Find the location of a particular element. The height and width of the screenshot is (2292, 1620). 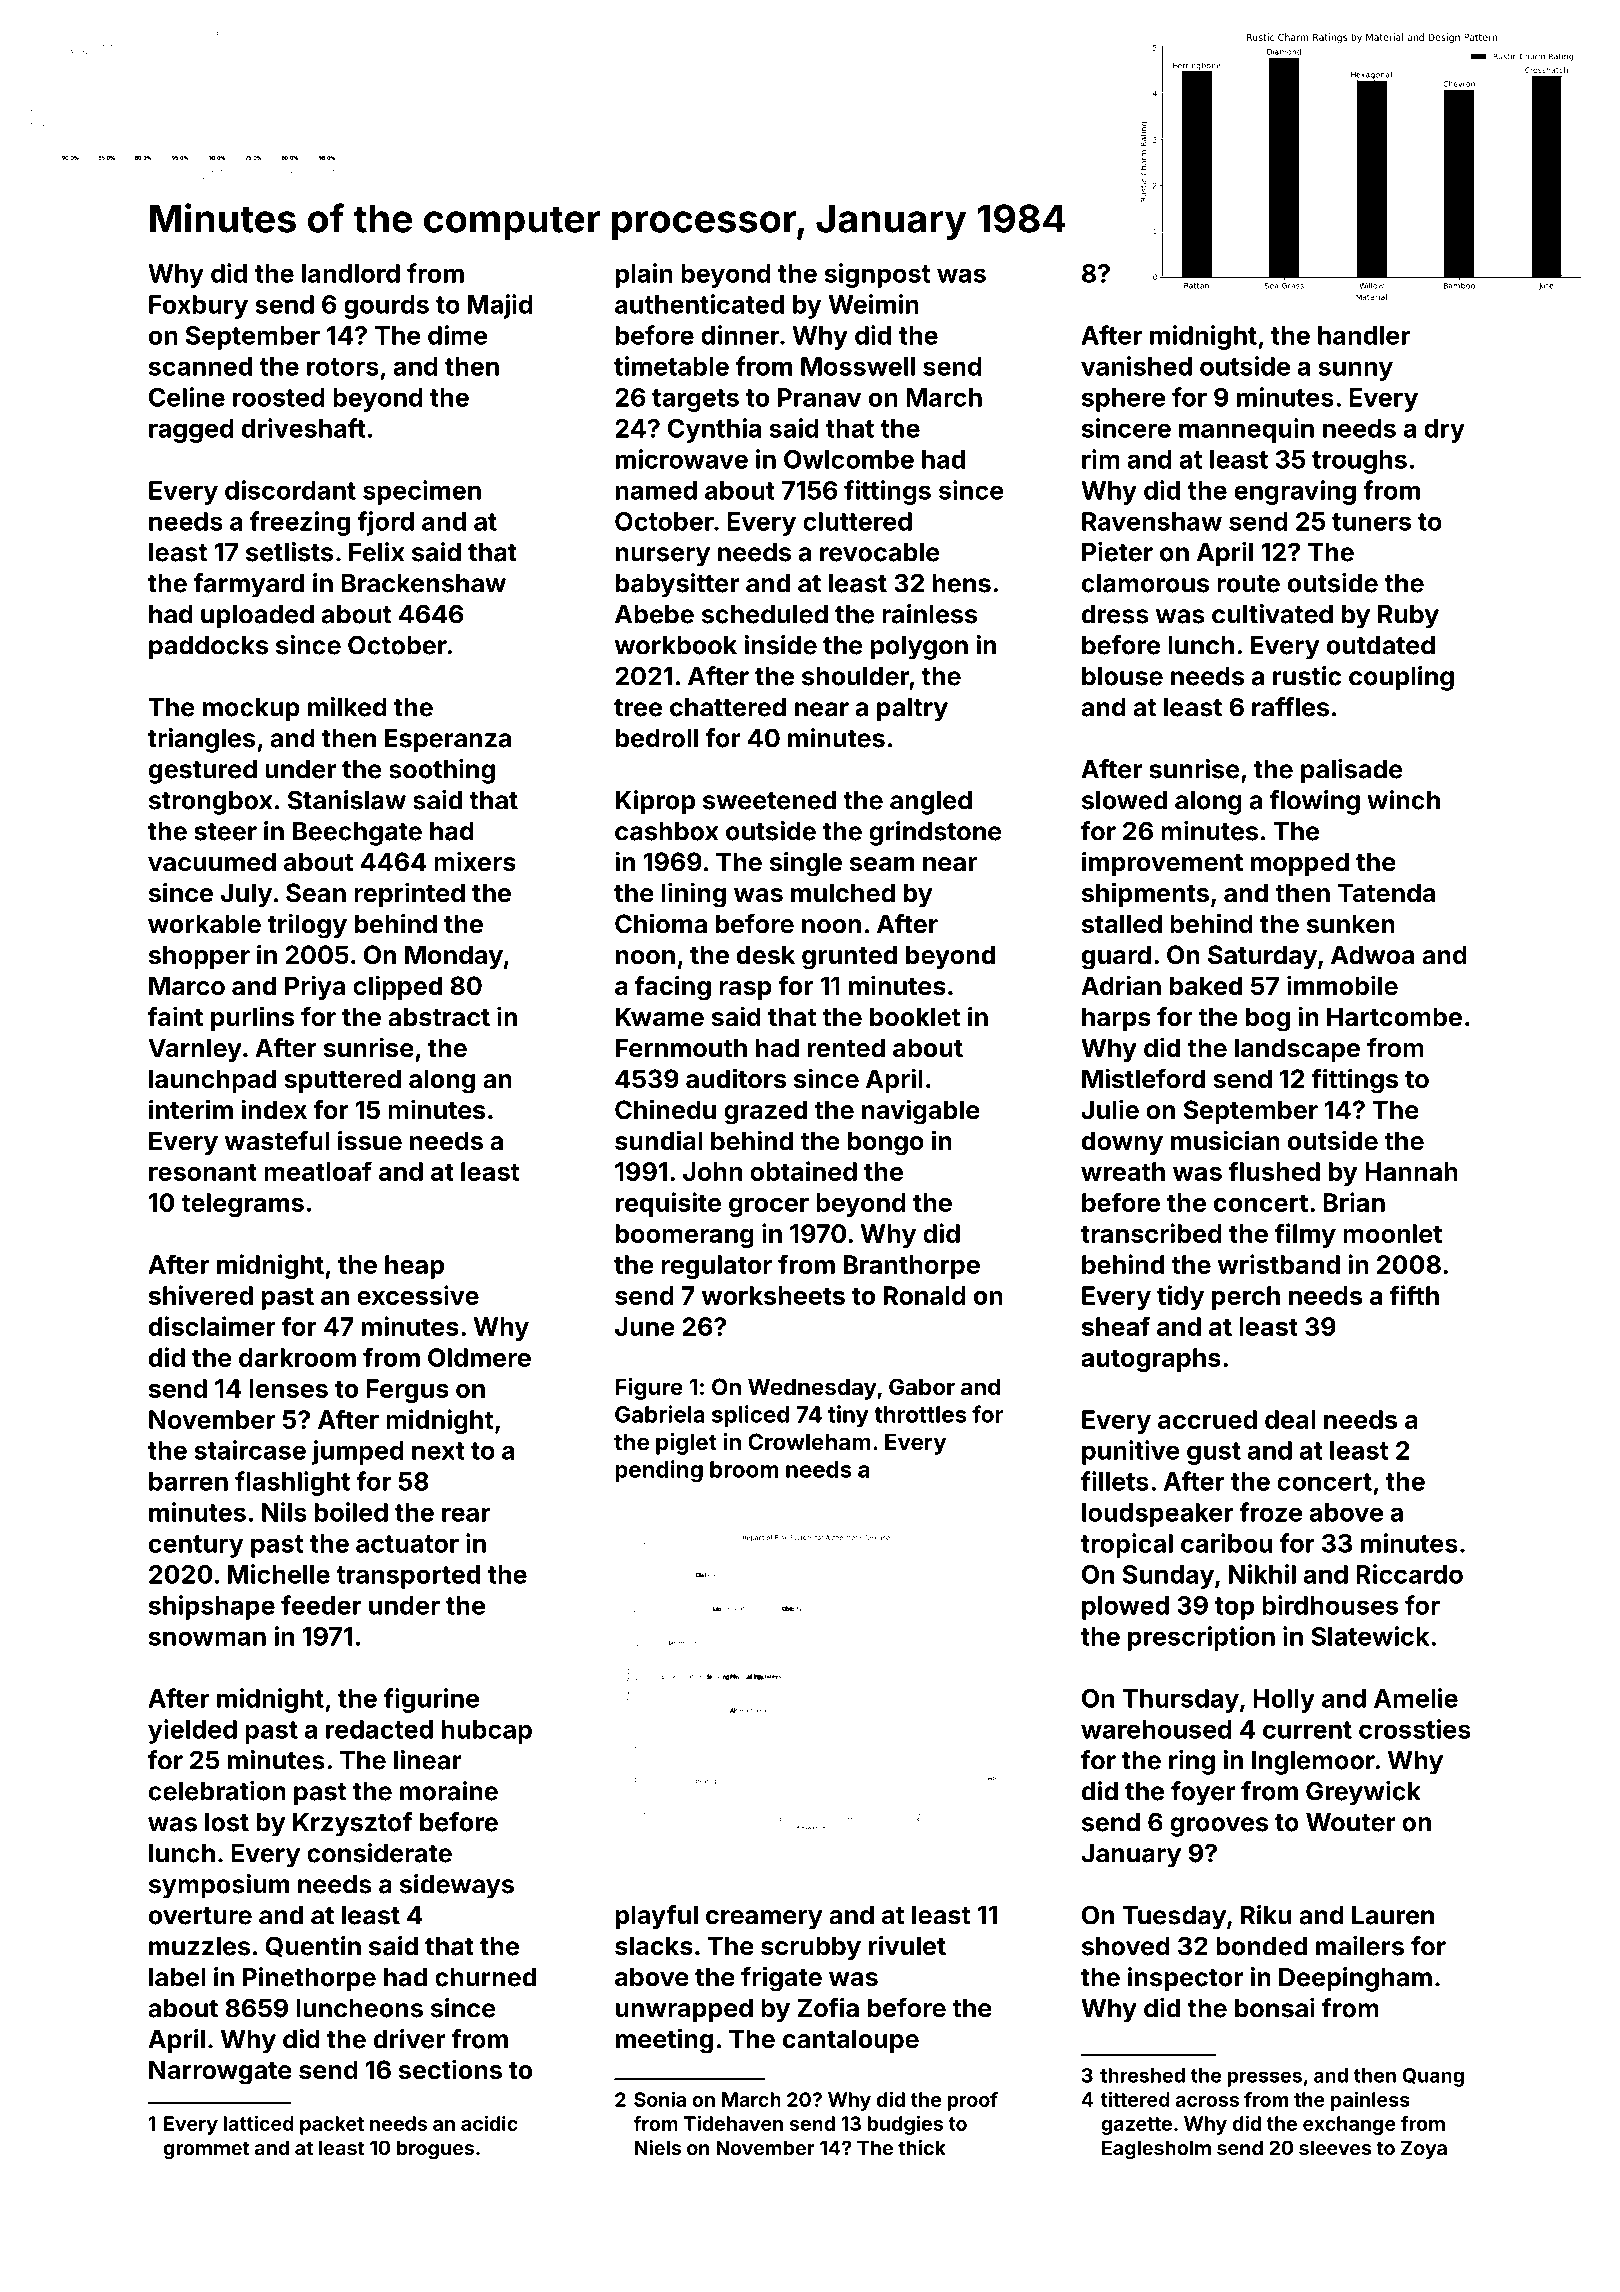

shivered is located at coordinates (201, 1295).
